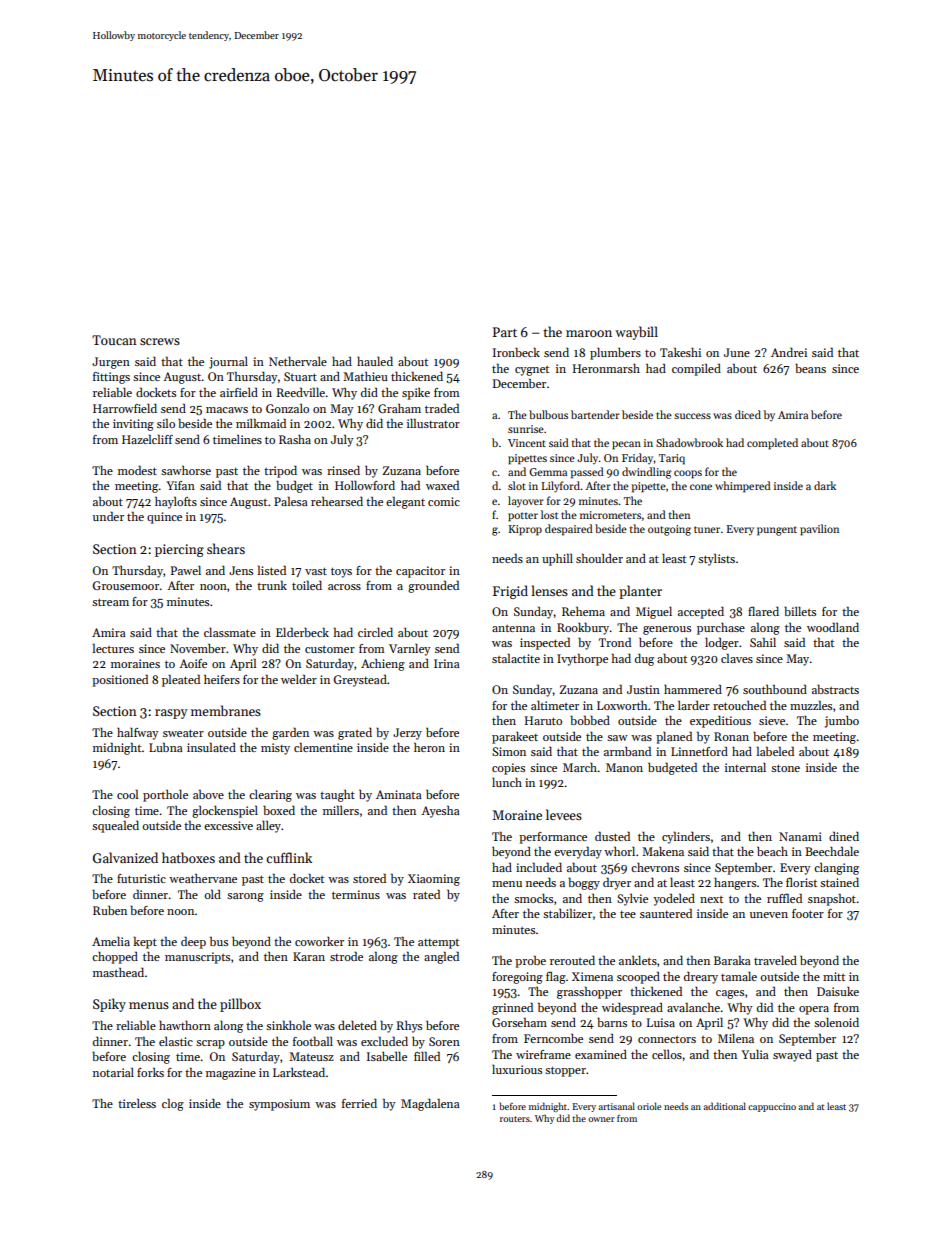 Image resolution: width=952 pixels, height=1233 pixels. I want to click on mitt, so click(834, 976).
